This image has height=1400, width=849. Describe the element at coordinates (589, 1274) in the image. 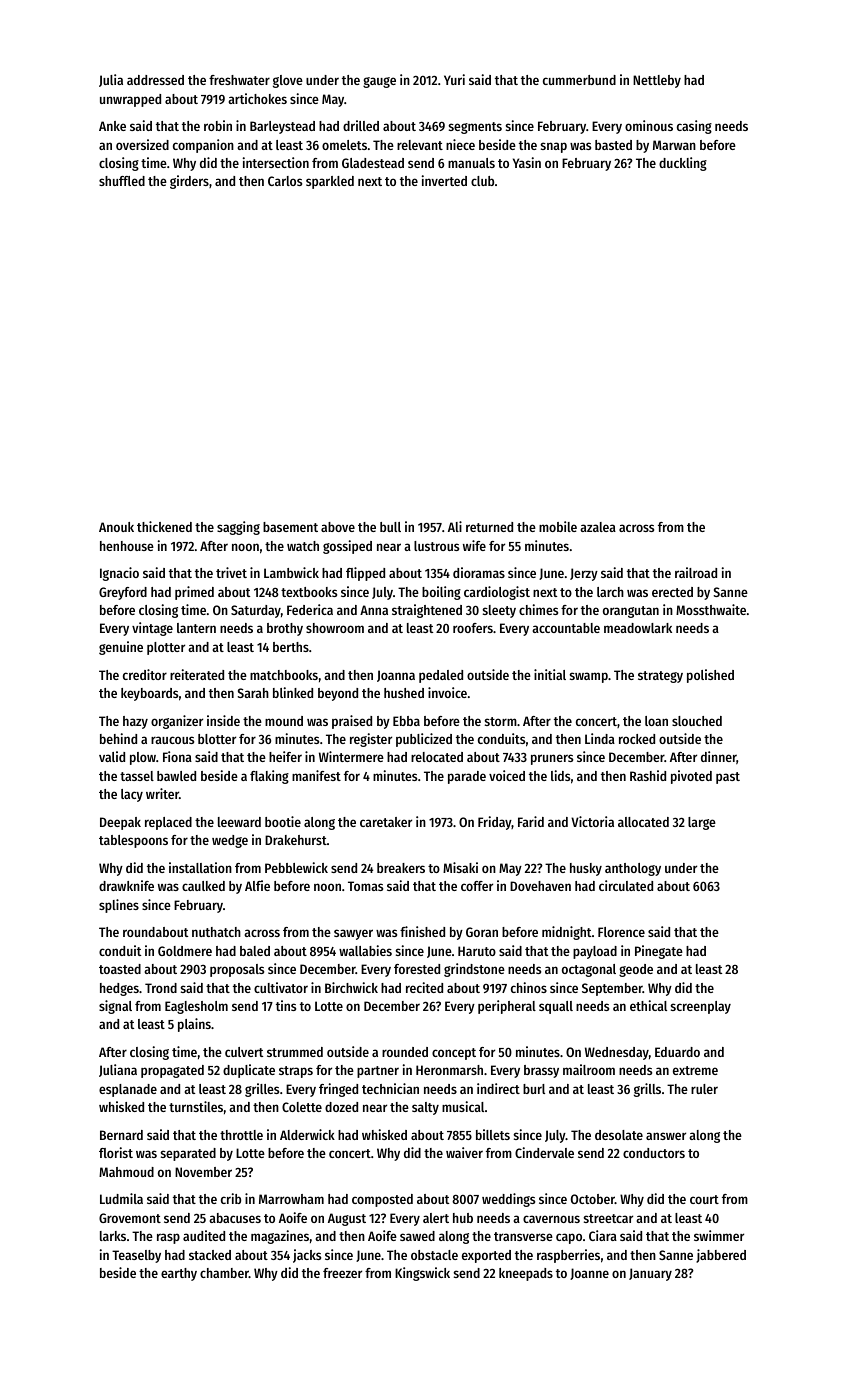

I see `Joanne` at that location.
